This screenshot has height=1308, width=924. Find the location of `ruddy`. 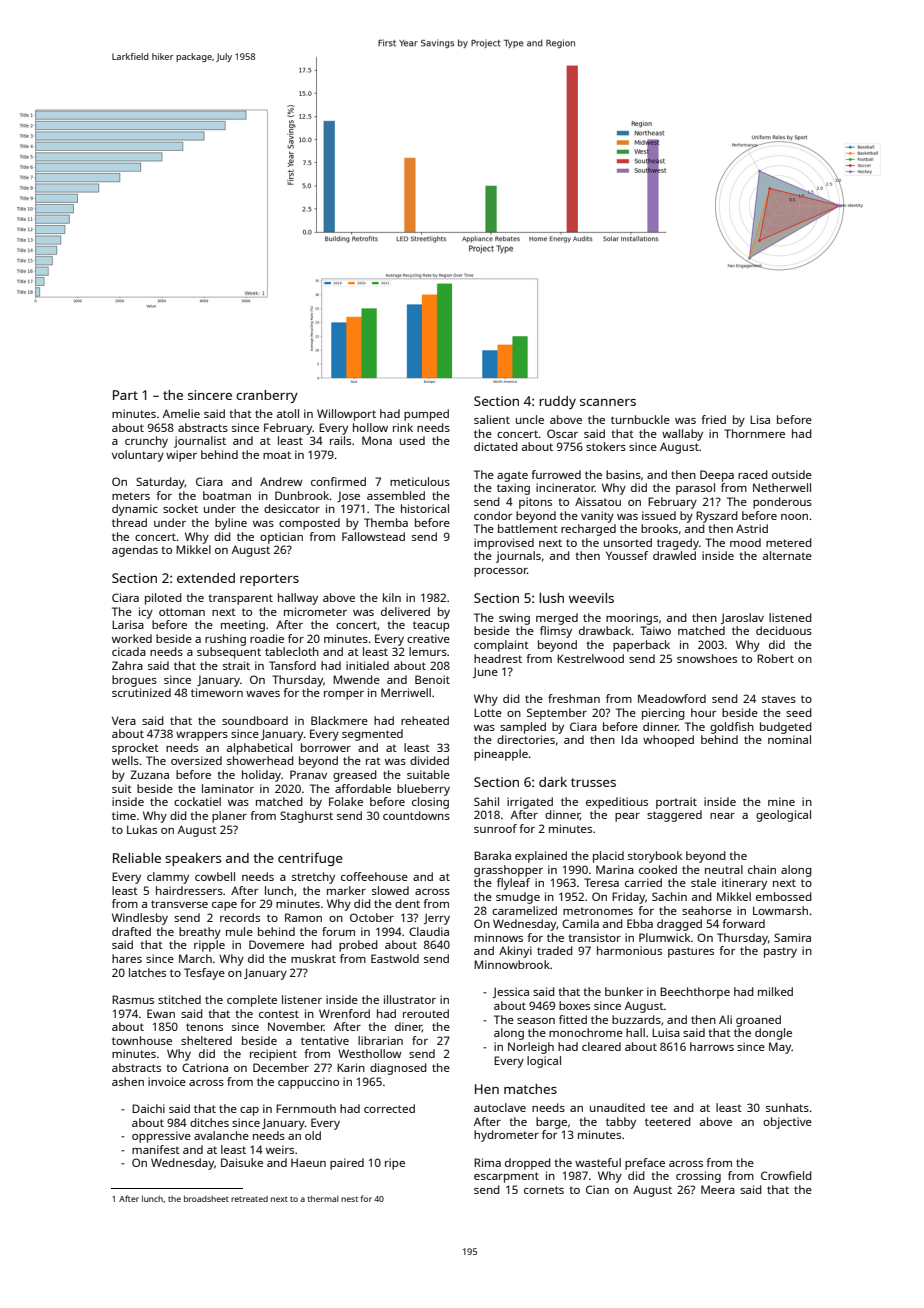

ruddy is located at coordinates (557, 402).
